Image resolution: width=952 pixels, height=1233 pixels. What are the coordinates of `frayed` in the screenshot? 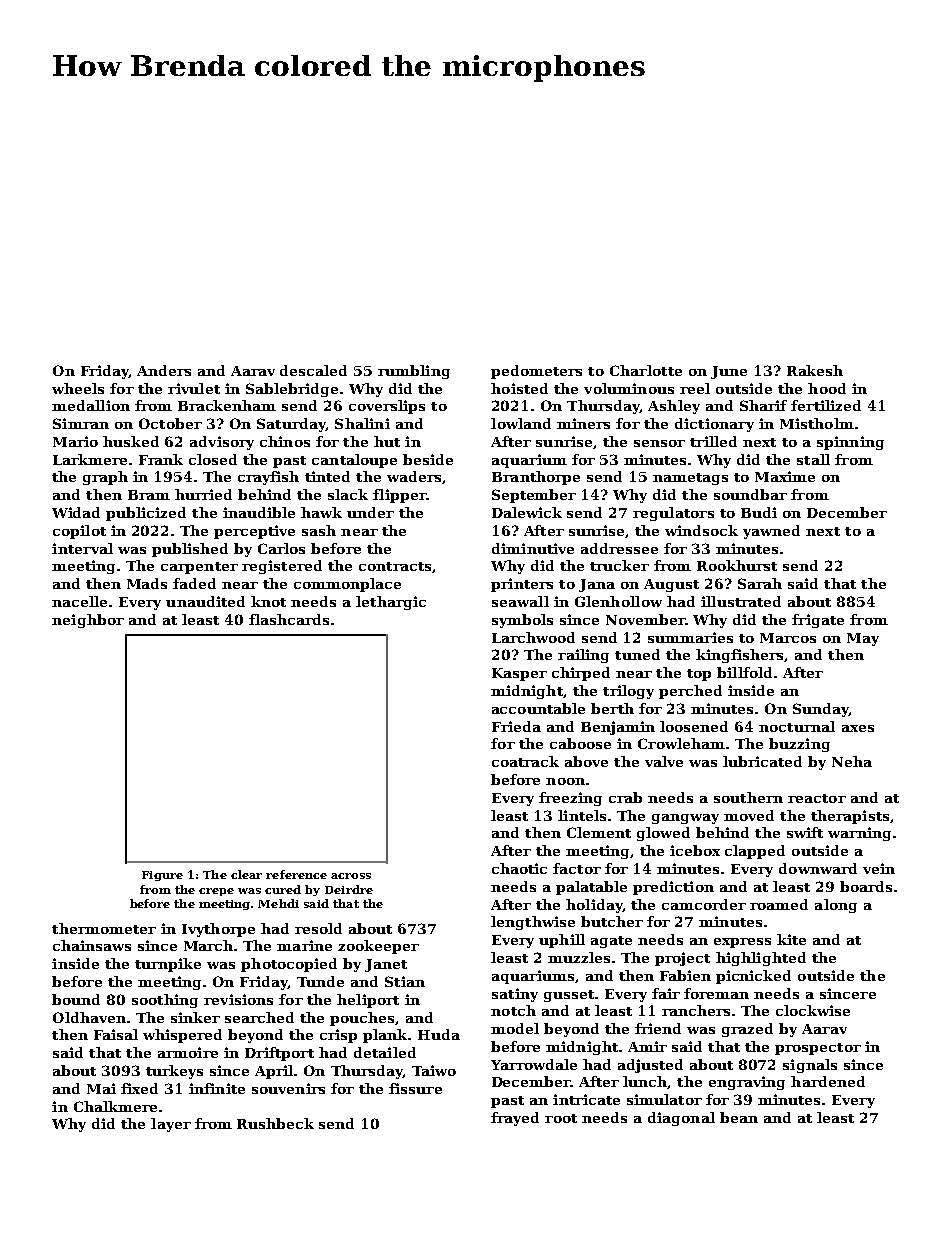 It's located at (515, 1119).
